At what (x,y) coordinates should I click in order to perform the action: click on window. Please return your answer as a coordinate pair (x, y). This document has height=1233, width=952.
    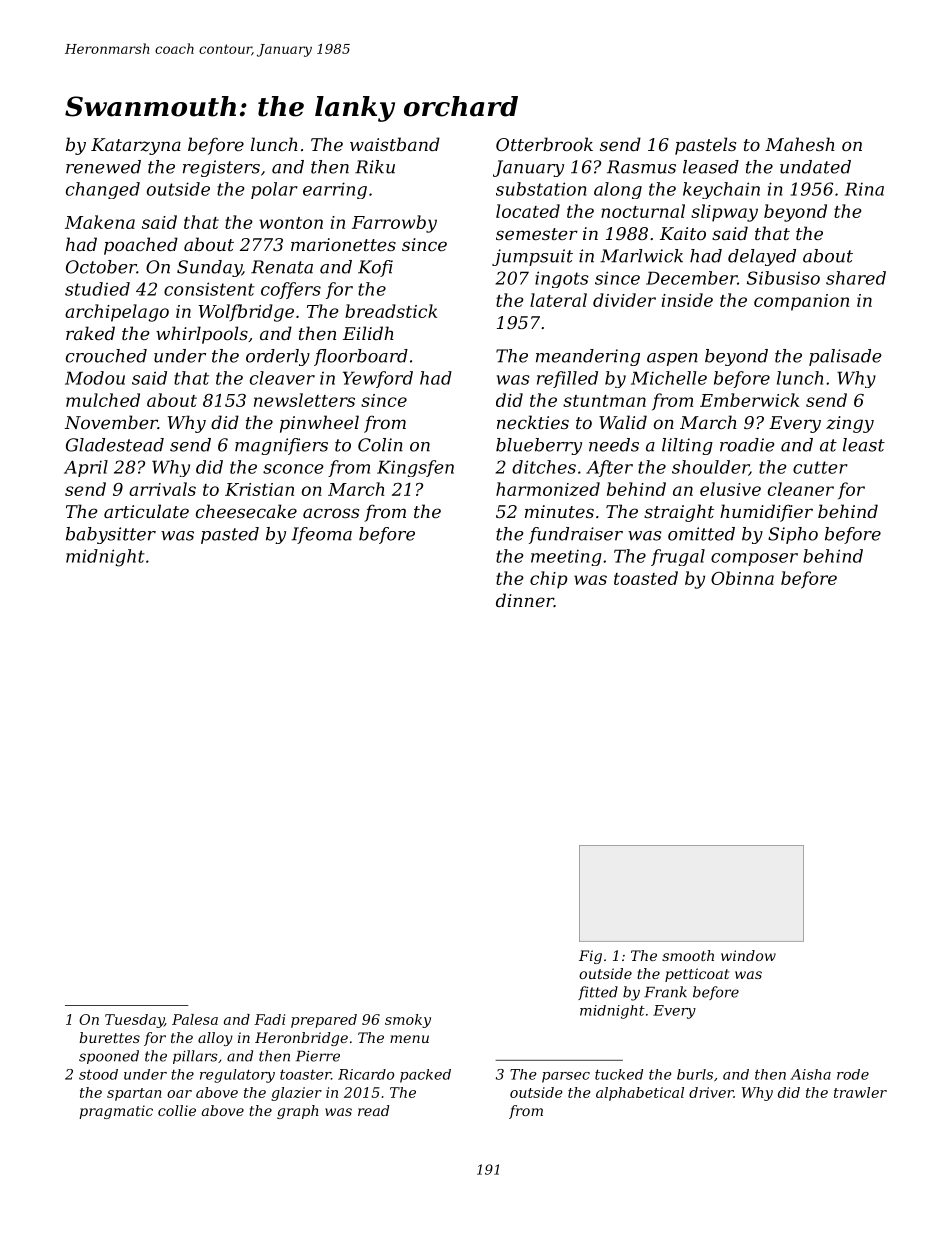
    Looking at the image, I should click on (748, 955).
